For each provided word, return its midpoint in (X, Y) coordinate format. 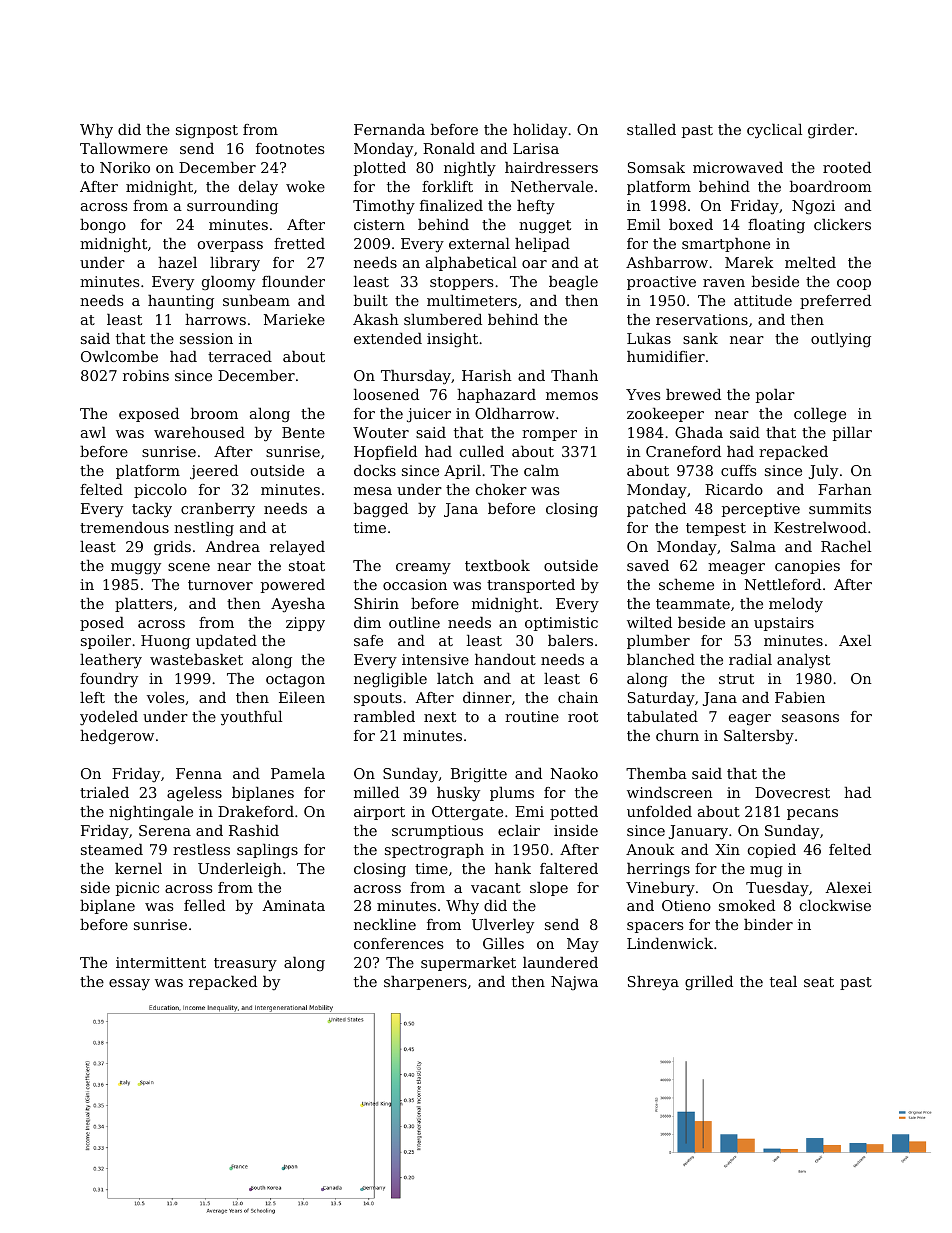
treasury (245, 964)
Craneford (683, 451)
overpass (230, 246)
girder (831, 131)
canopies (807, 567)
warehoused (199, 432)
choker (501, 489)
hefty (536, 207)
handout (505, 659)
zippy (305, 624)
